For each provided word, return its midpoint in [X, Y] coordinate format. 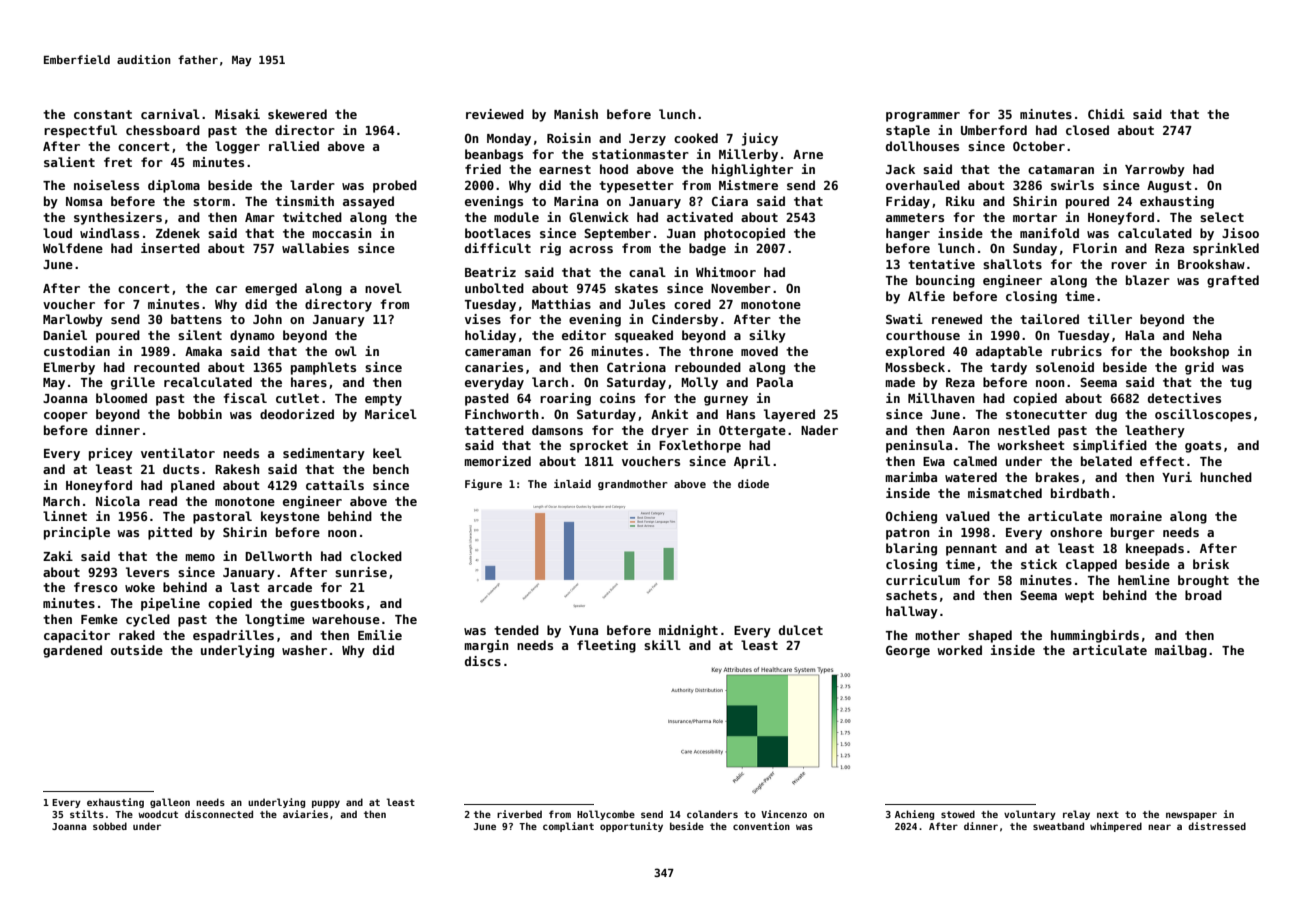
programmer [923, 117]
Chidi [1106, 114]
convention [761, 826]
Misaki [237, 114]
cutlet [297, 398]
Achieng [914, 815]
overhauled [923, 185]
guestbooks [327, 604]
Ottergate [752, 431]
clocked [376, 556]
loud [57, 233]
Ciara [730, 201]
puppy [326, 804]
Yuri [1177, 477]
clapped [1091, 565]
